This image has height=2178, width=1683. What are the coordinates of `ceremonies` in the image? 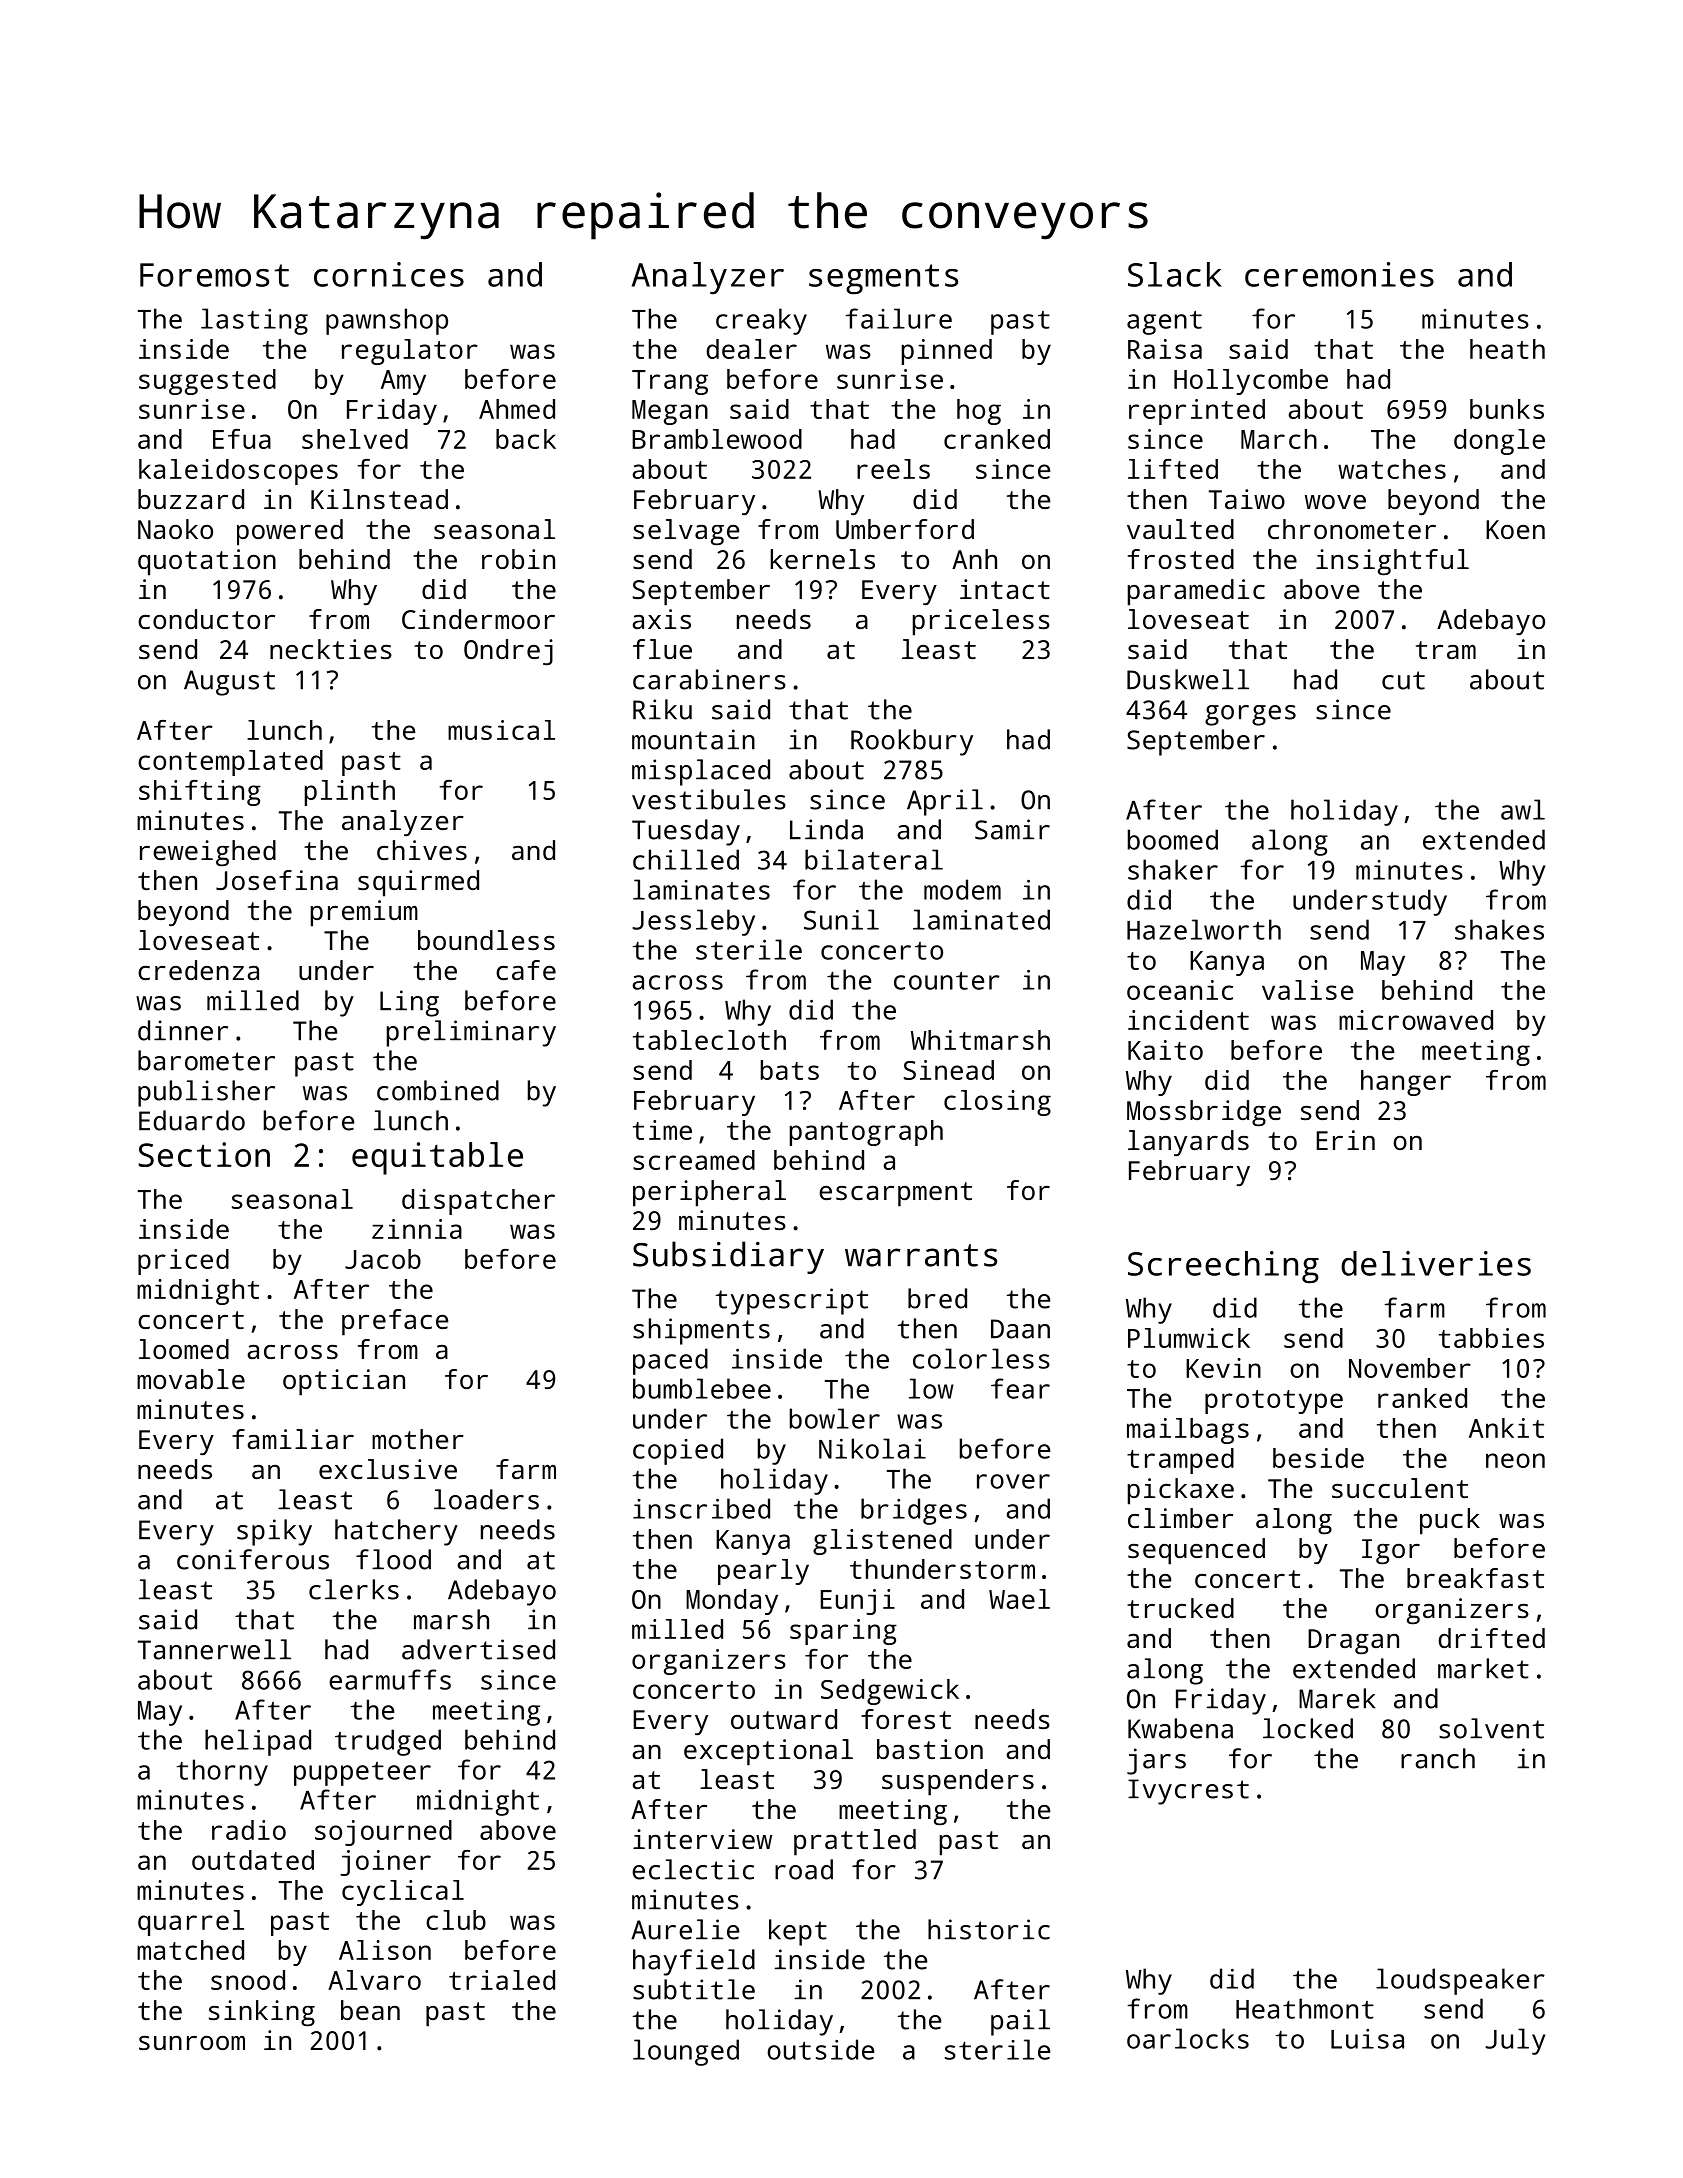 It's located at (1339, 274).
